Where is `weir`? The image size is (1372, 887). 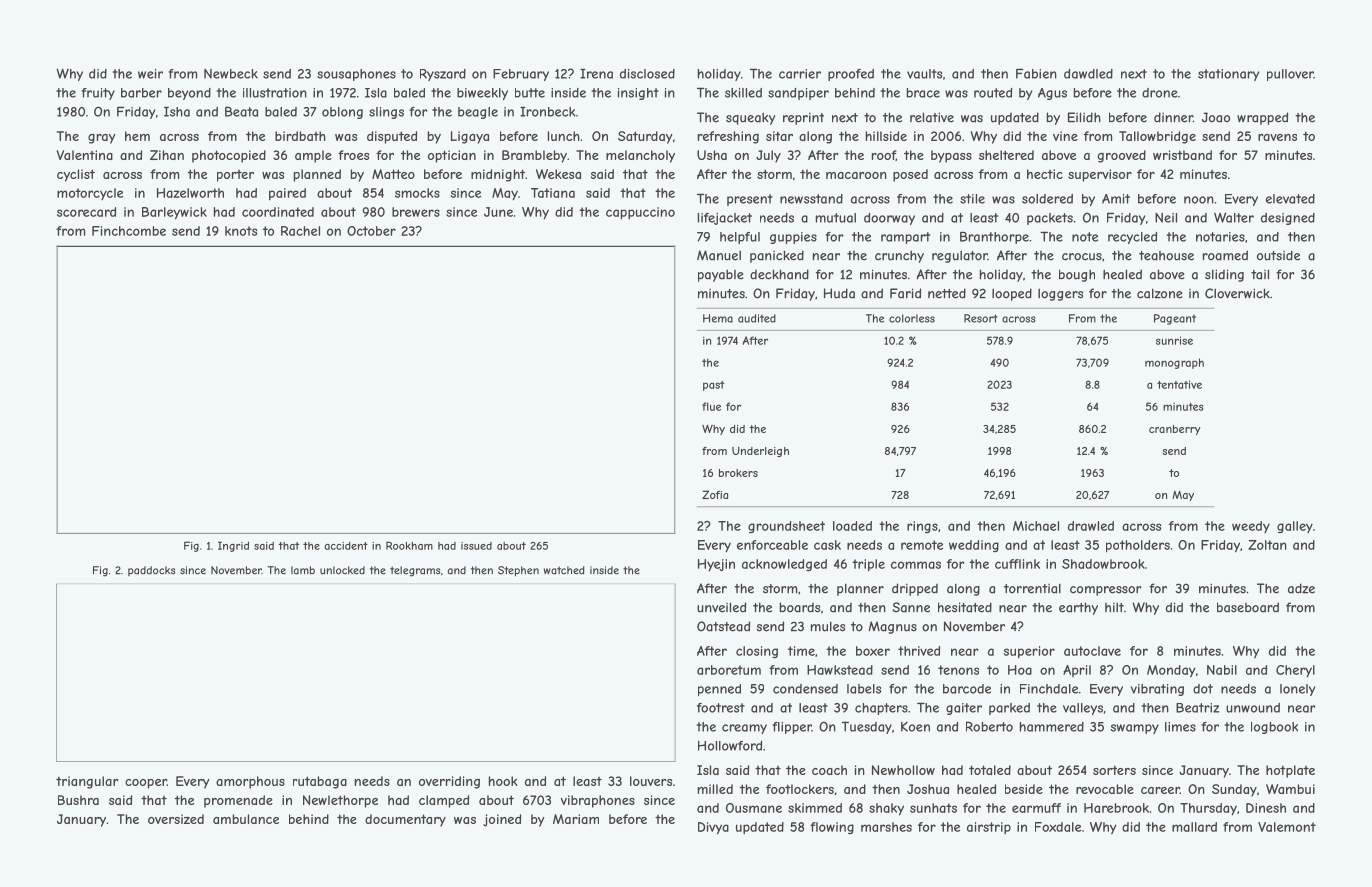
weir is located at coordinates (150, 74).
